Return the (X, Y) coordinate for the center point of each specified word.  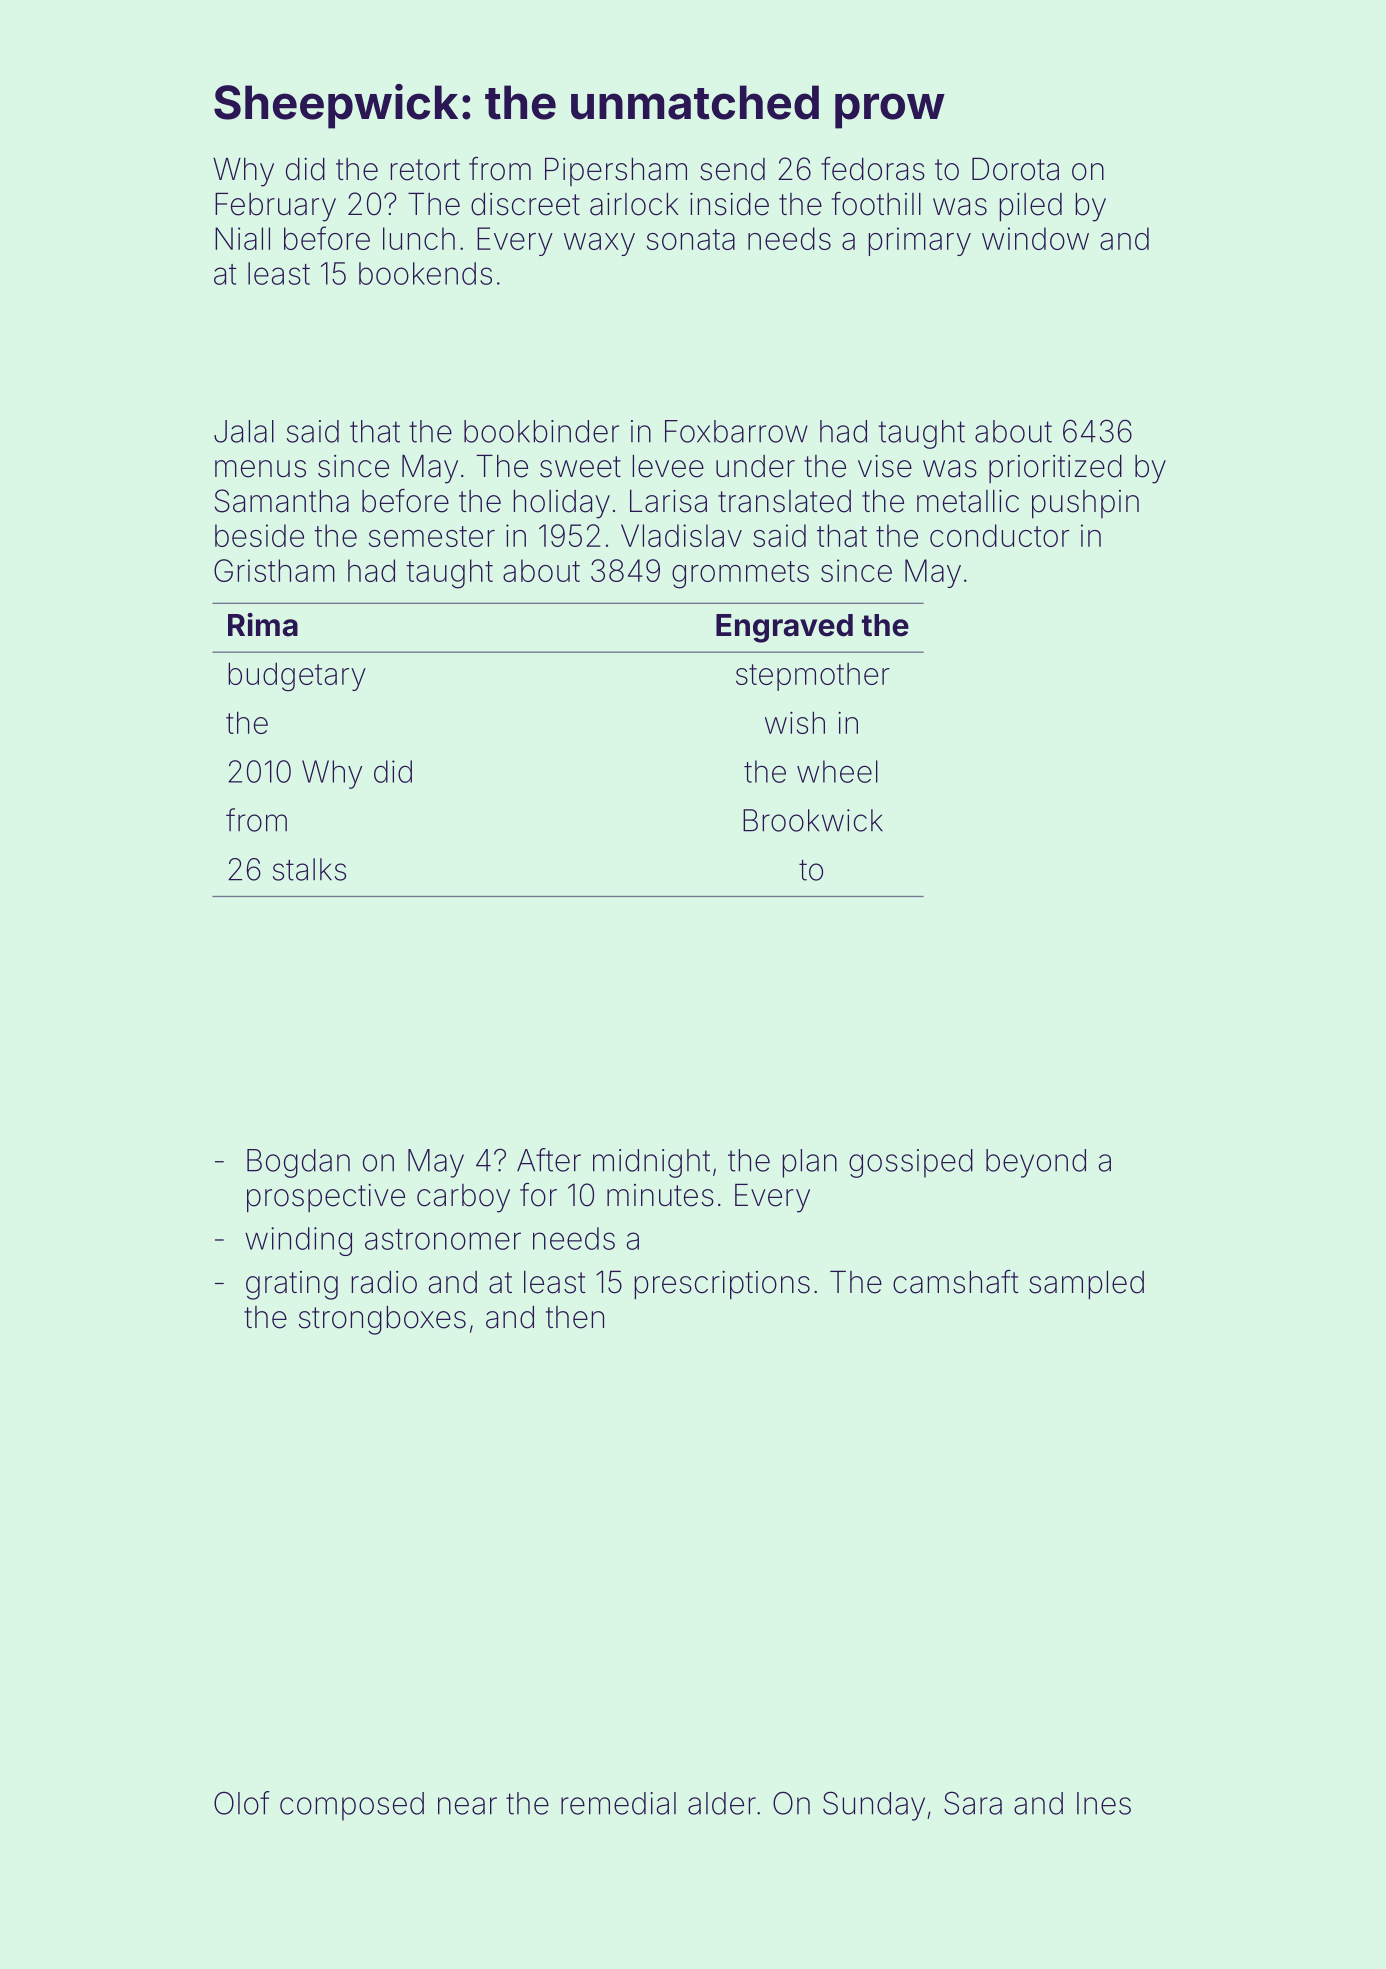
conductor (999, 535)
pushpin (1085, 504)
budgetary (297, 677)
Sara (973, 1803)
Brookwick (813, 820)
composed (352, 1806)
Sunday (874, 1806)
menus (260, 469)
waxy (599, 244)
